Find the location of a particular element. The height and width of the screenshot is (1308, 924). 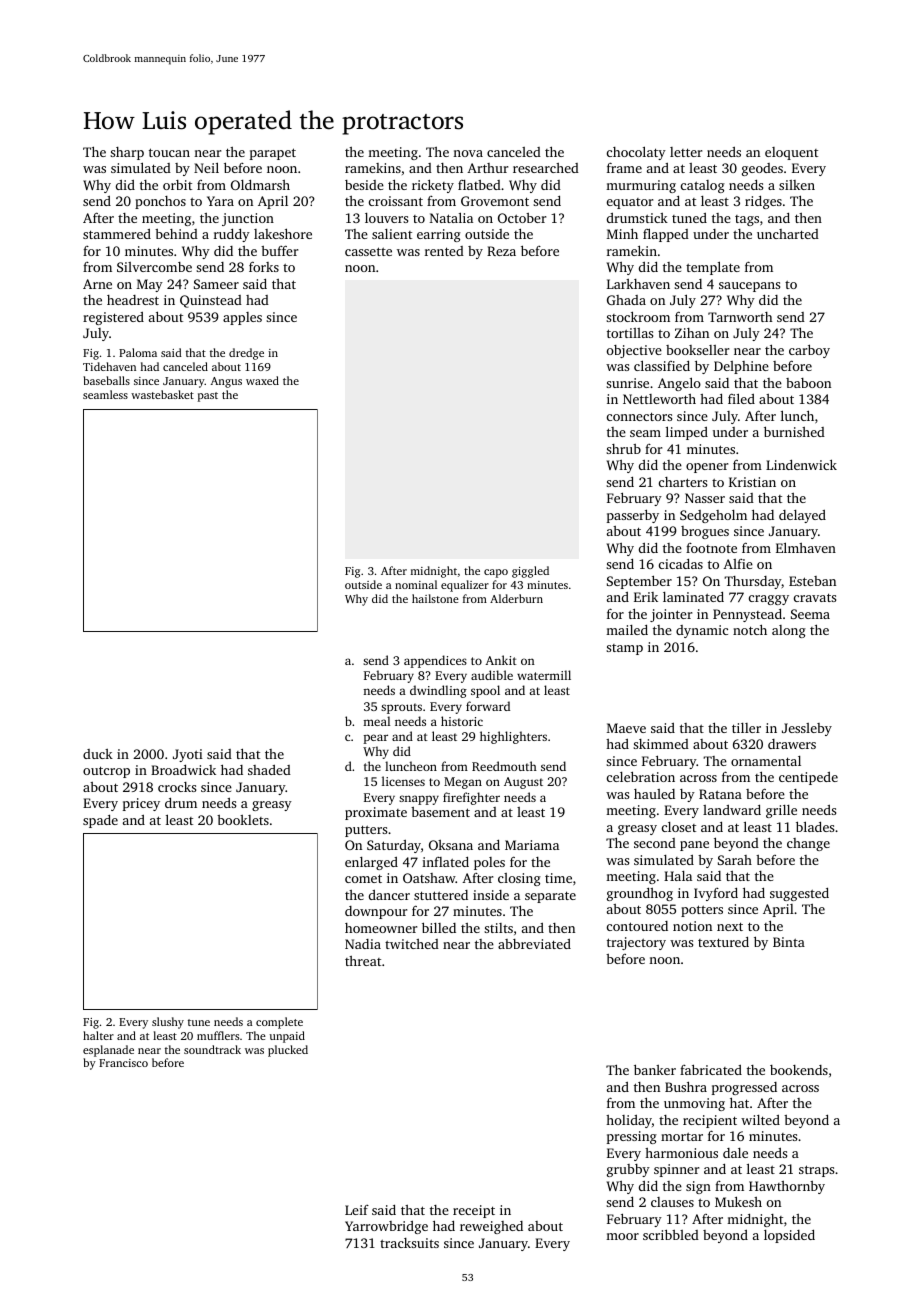

August is located at coordinates (523, 783).
